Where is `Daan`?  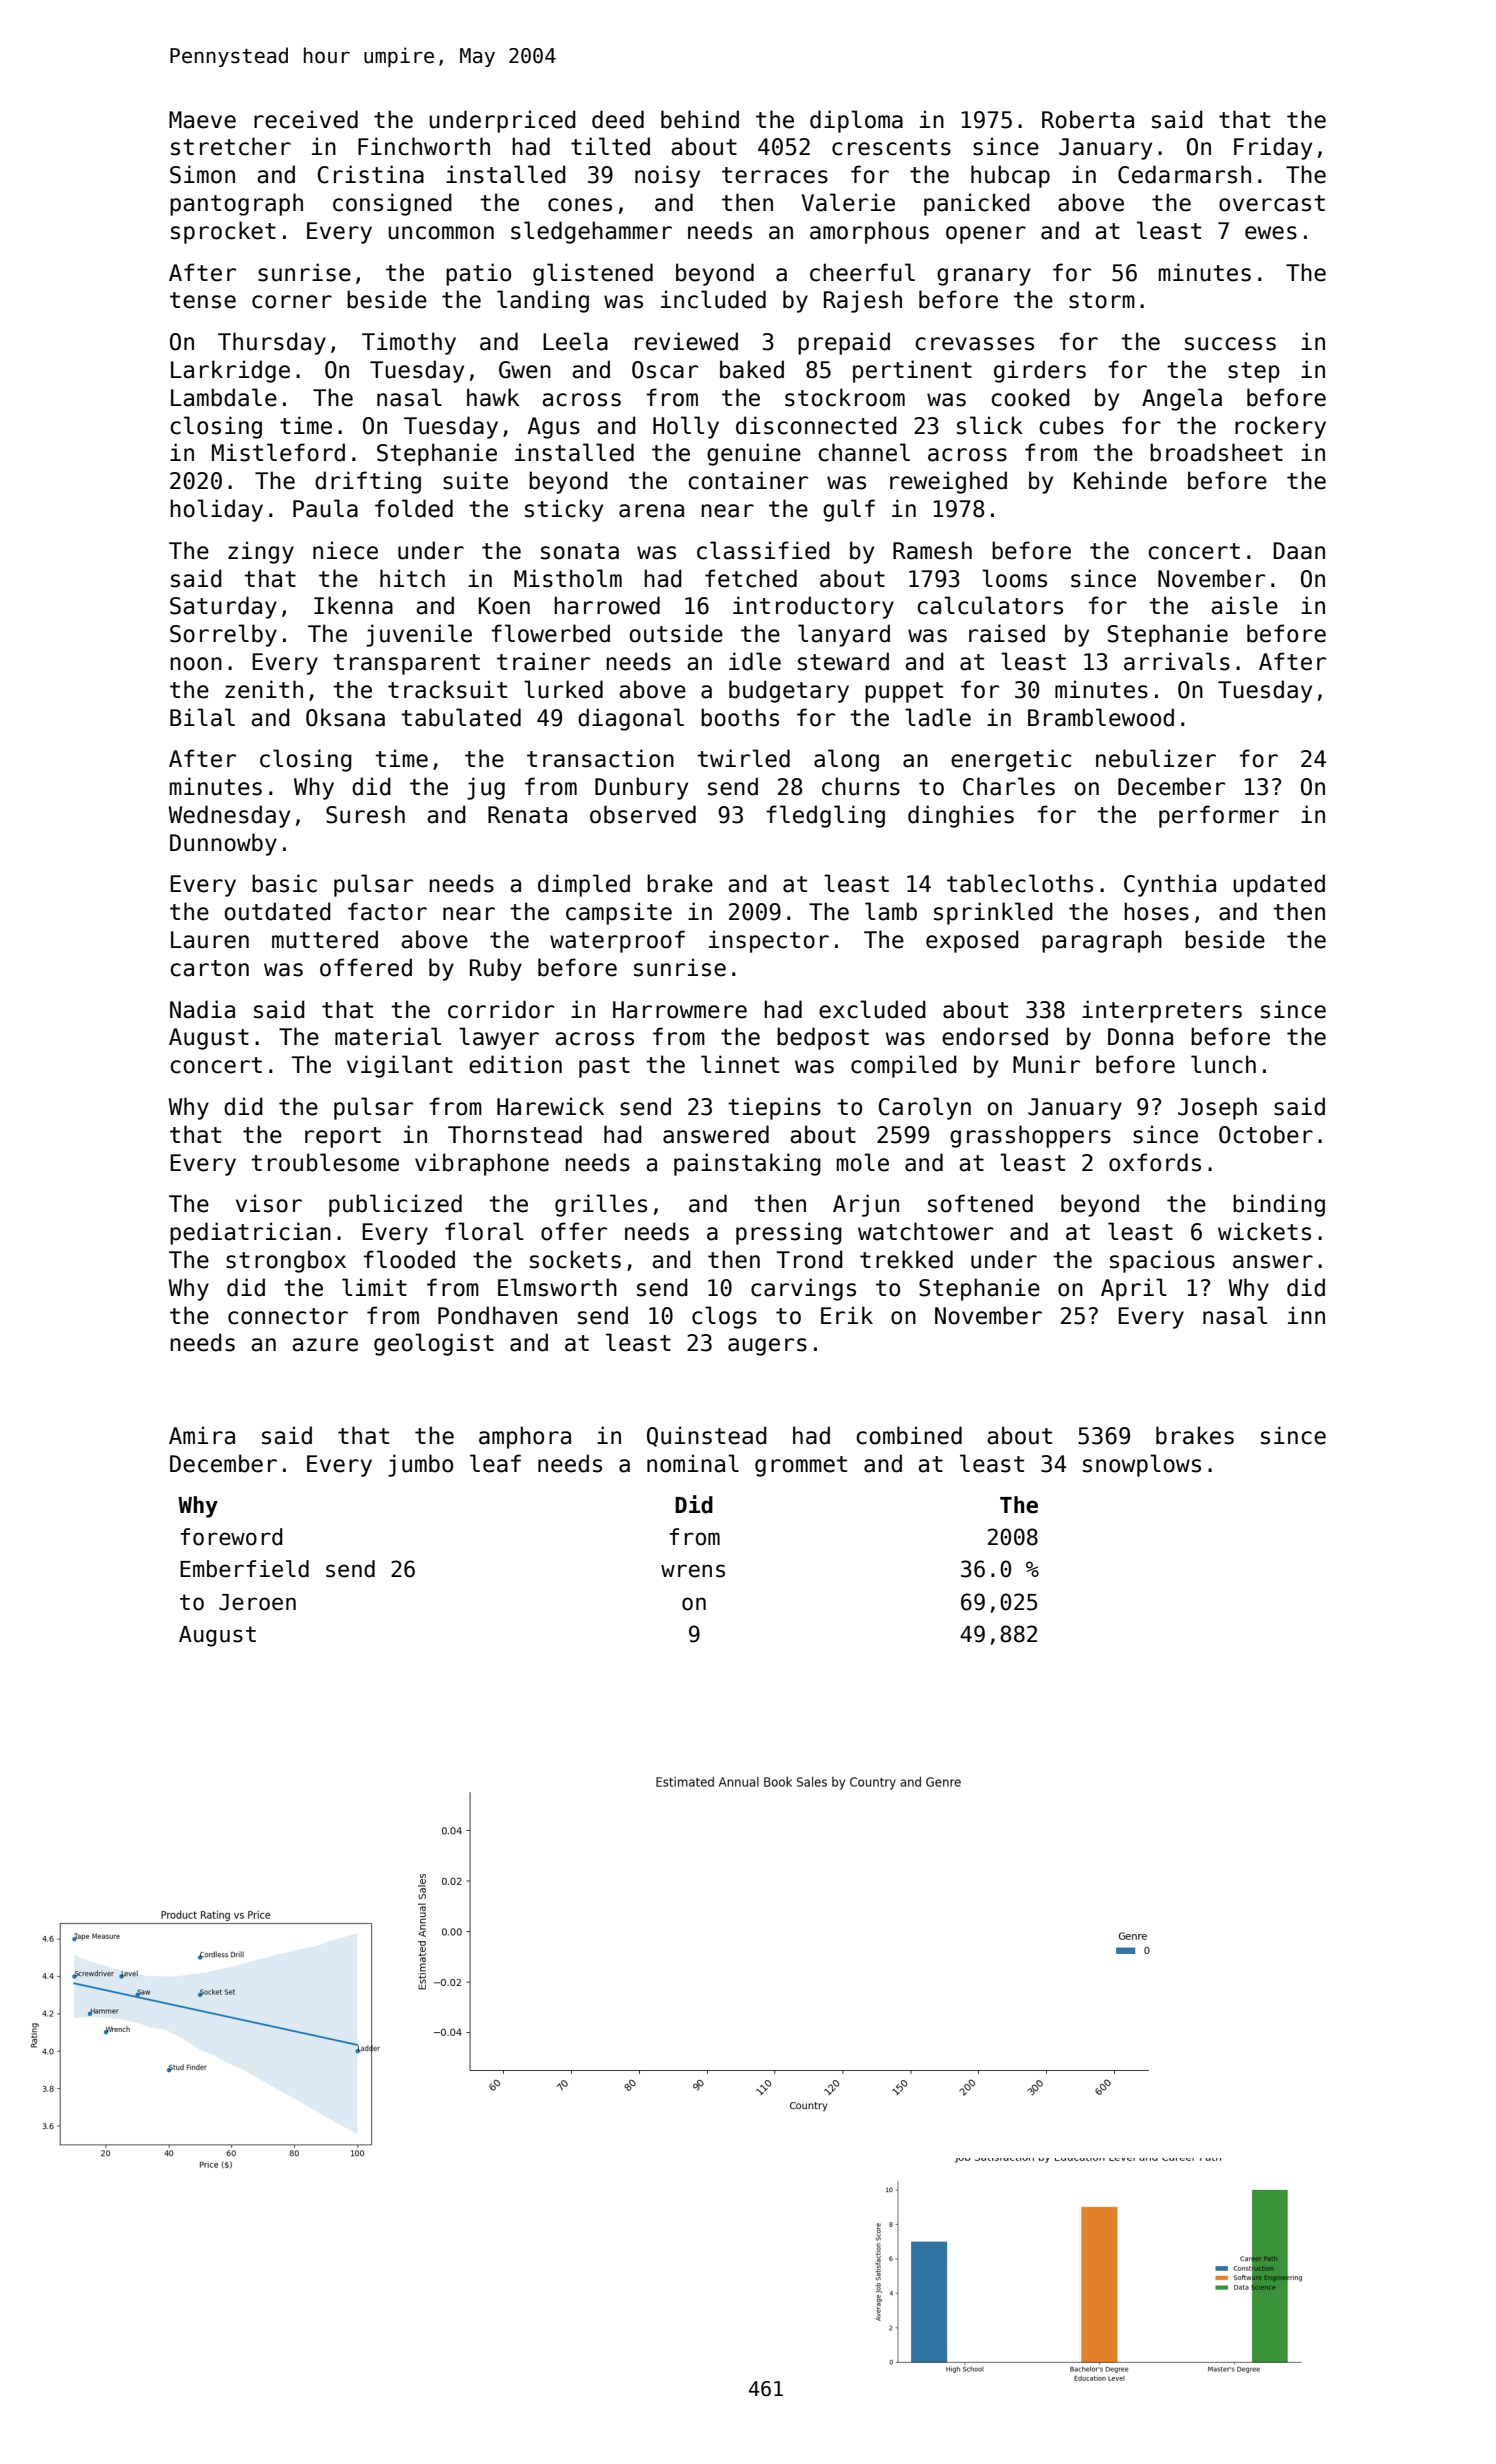 Daan is located at coordinates (1299, 551).
